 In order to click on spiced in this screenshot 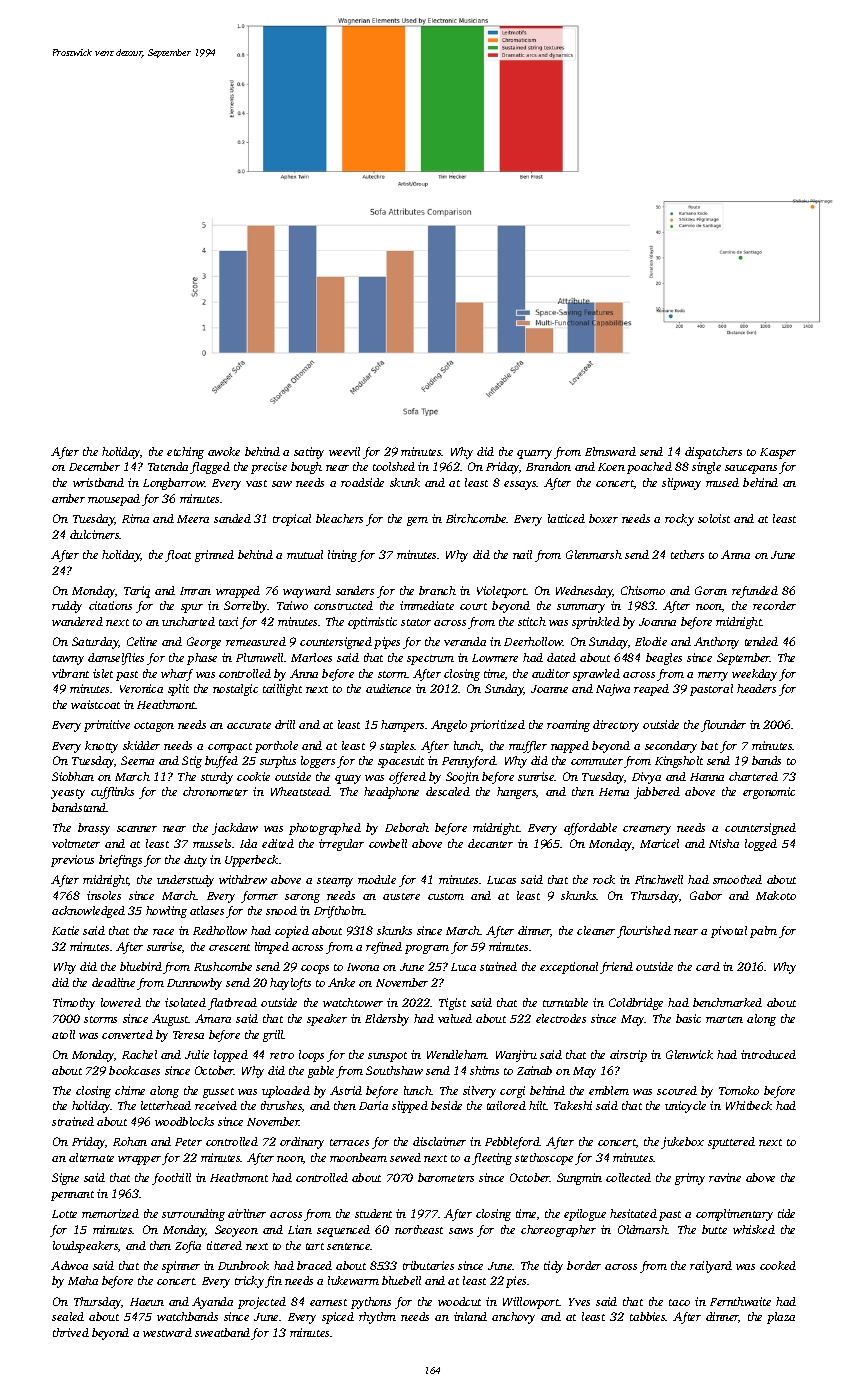, I will do `click(338, 1318)`.
